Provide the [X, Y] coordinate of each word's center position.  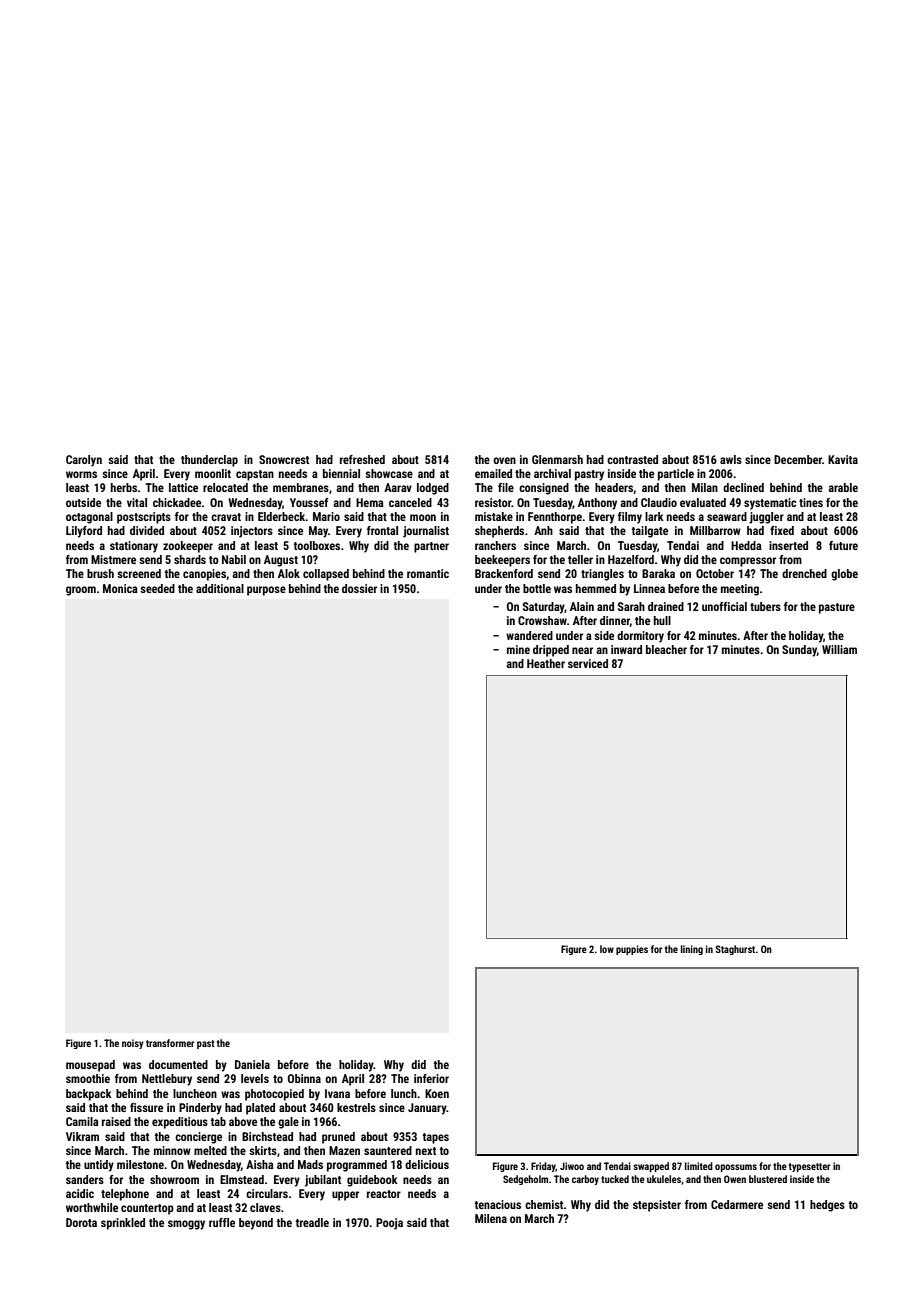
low [607, 949]
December [798, 459]
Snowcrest [284, 459]
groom [81, 591]
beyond [256, 1224]
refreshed [362, 459]
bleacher [666, 649]
